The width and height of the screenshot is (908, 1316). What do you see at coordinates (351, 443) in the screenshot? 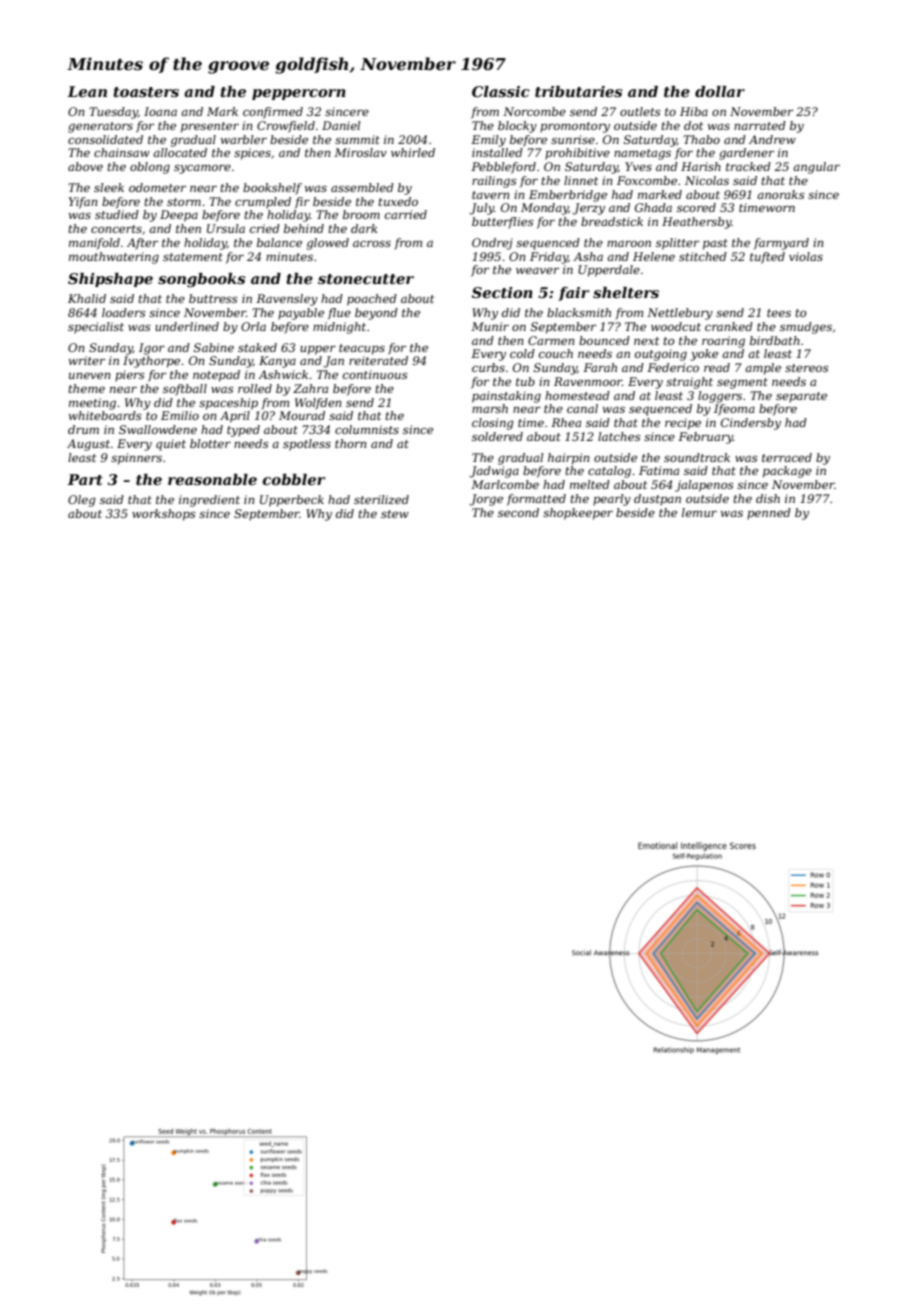
I see `thorn` at bounding box center [351, 443].
